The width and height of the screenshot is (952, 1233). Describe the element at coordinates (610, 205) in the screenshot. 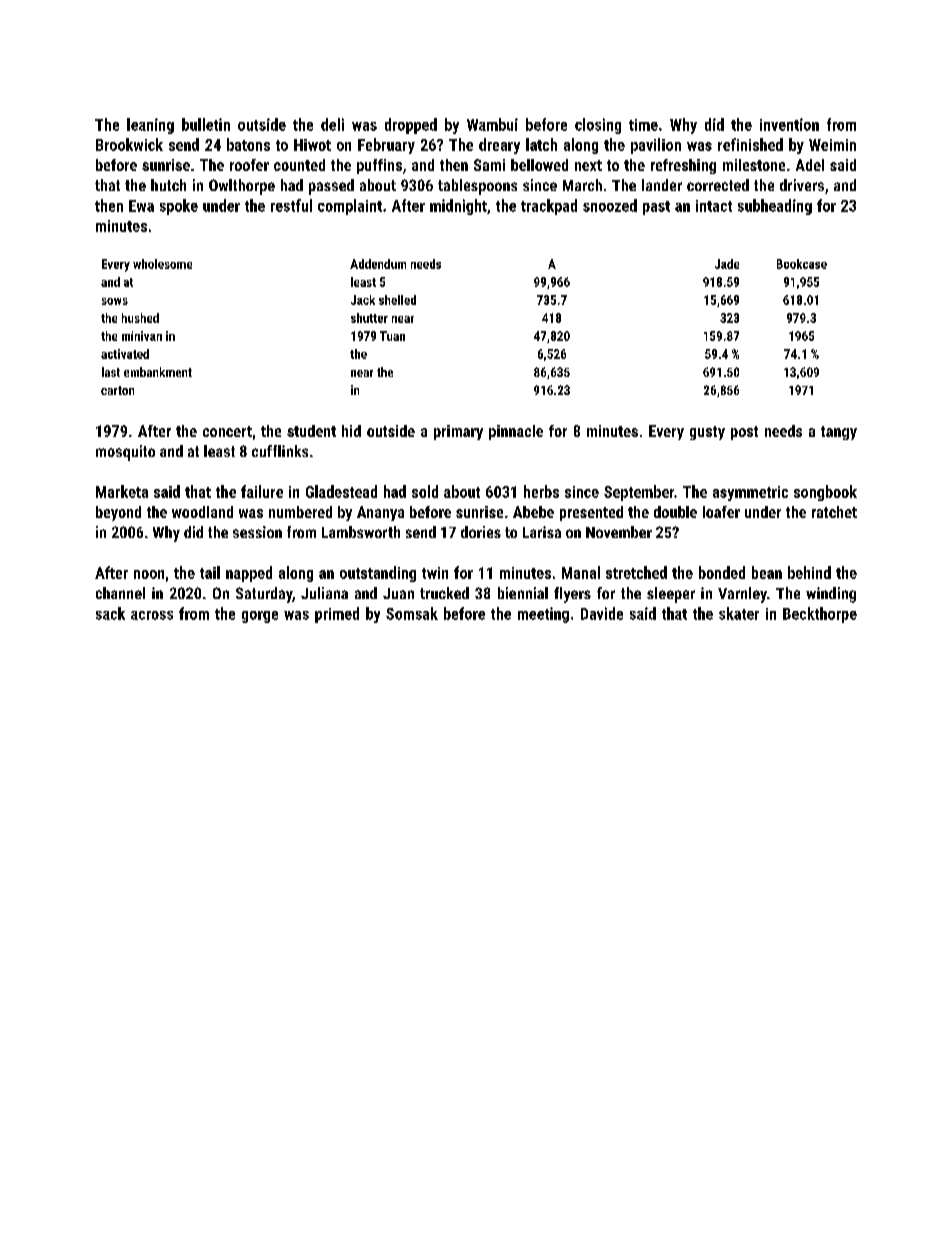

I see `snoozed` at that location.
